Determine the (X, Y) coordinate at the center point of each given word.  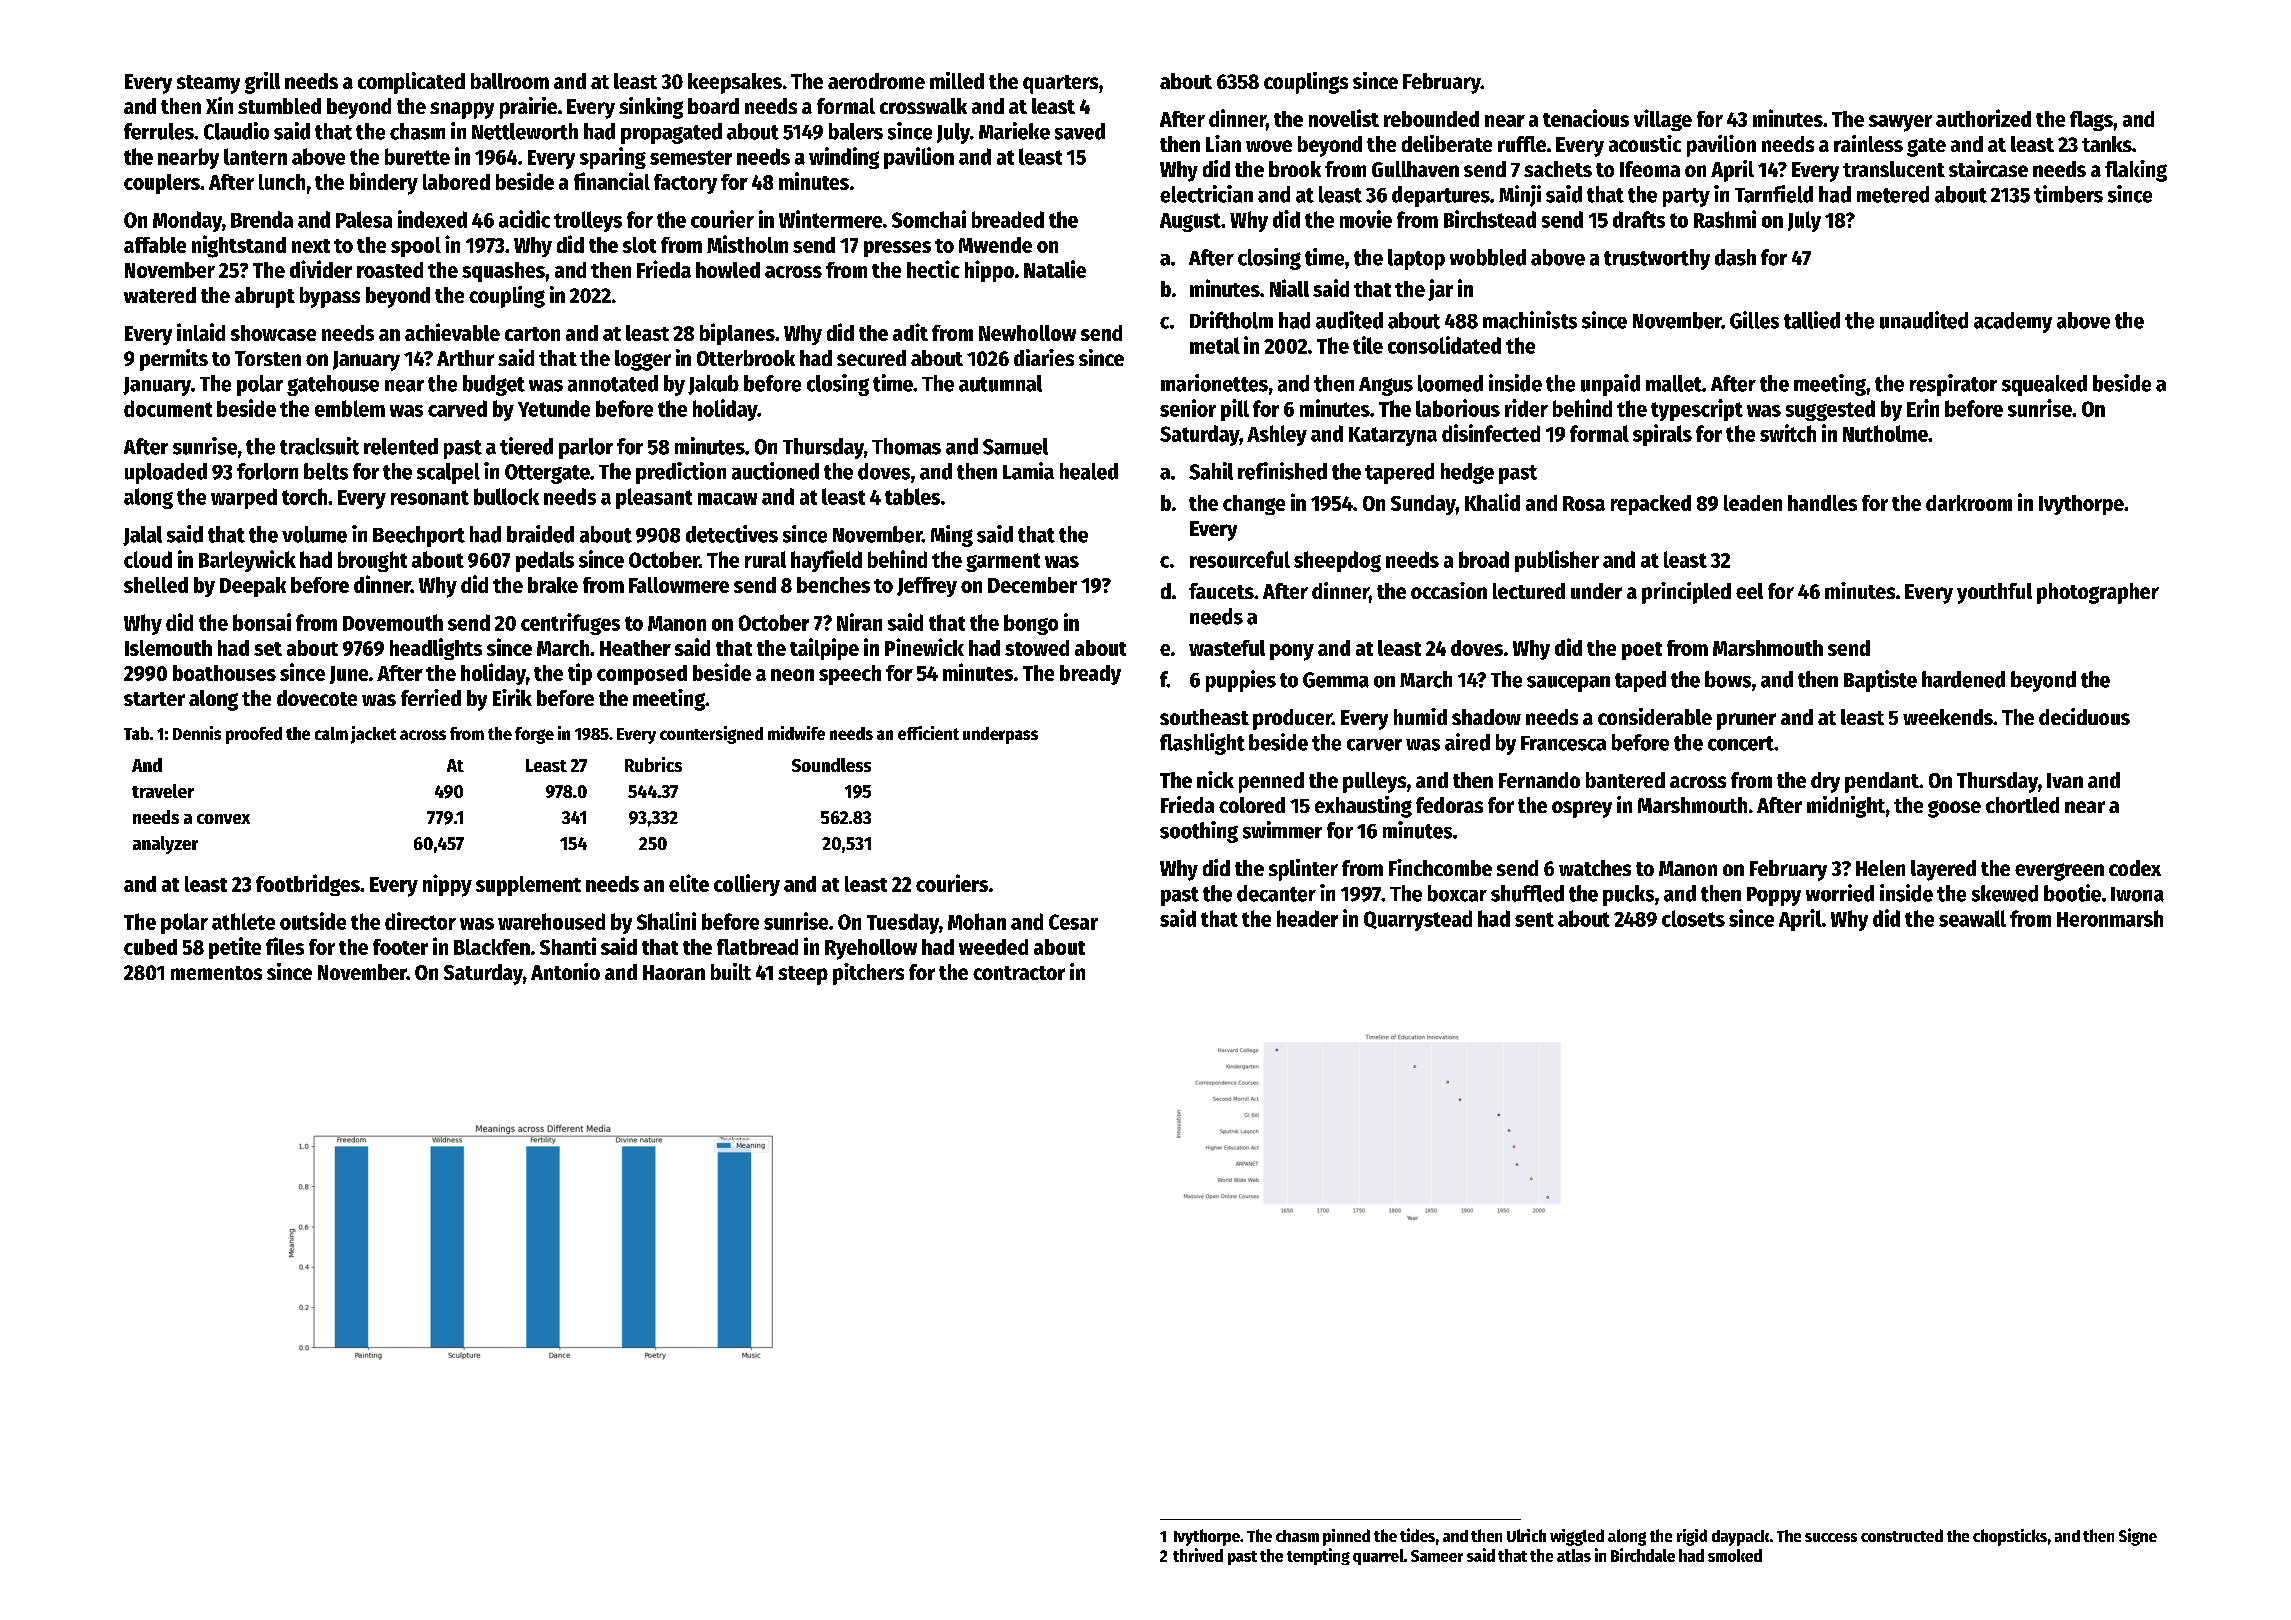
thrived (1198, 1555)
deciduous (2084, 716)
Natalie (1055, 269)
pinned (1346, 1537)
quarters (1060, 84)
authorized (1983, 118)
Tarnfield (1774, 194)
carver (1374, 745)
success (1831, 1537)
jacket (373, 735)
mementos (216, 973)
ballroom (510, 81)
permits (174, 360)
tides (1417, 1535)
